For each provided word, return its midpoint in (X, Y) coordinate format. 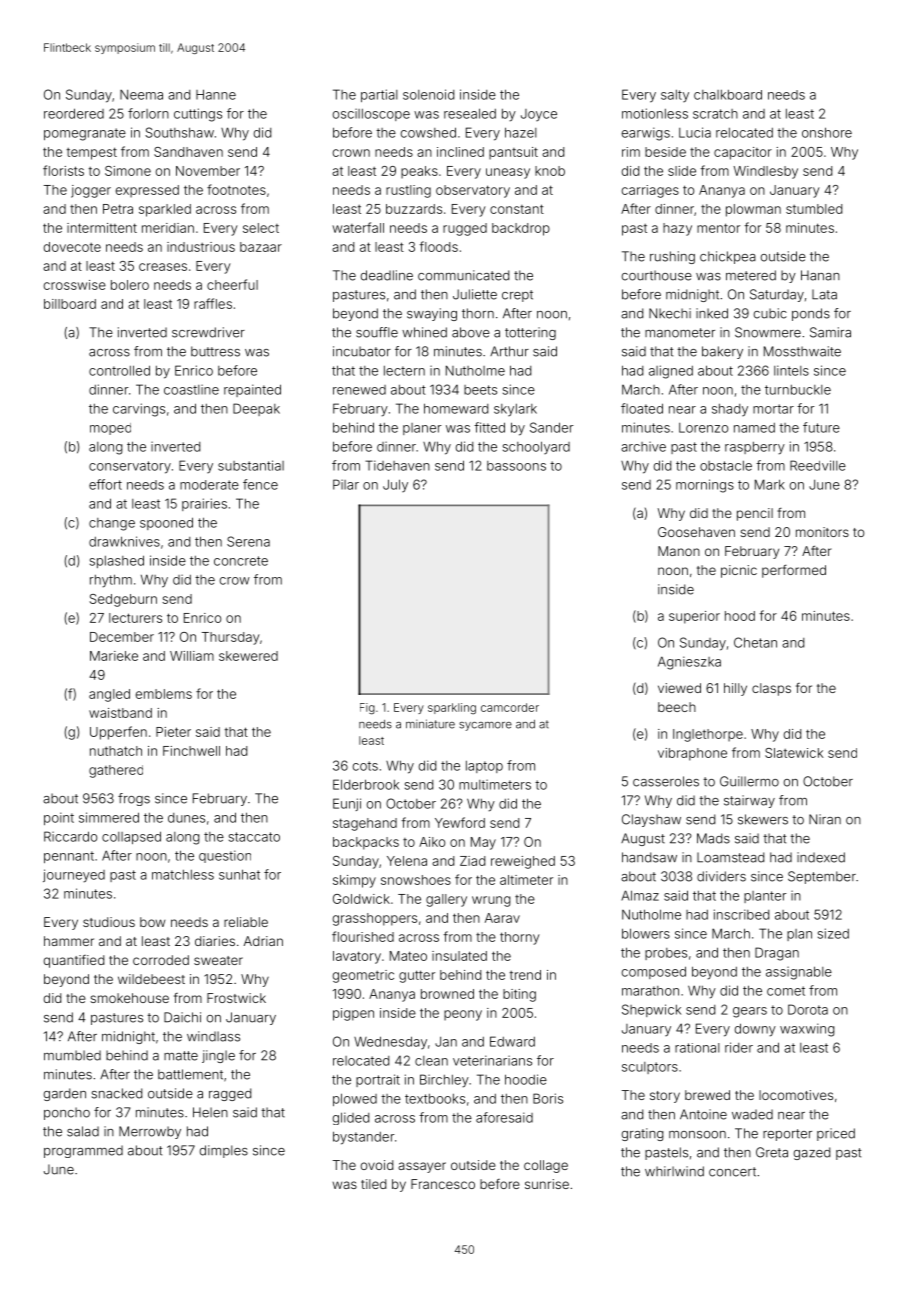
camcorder (510, 707)
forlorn (148, 113)
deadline (387, 275)
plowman (753, 210)
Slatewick (794, 753)
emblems (164, 694)
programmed (83, 1151)
